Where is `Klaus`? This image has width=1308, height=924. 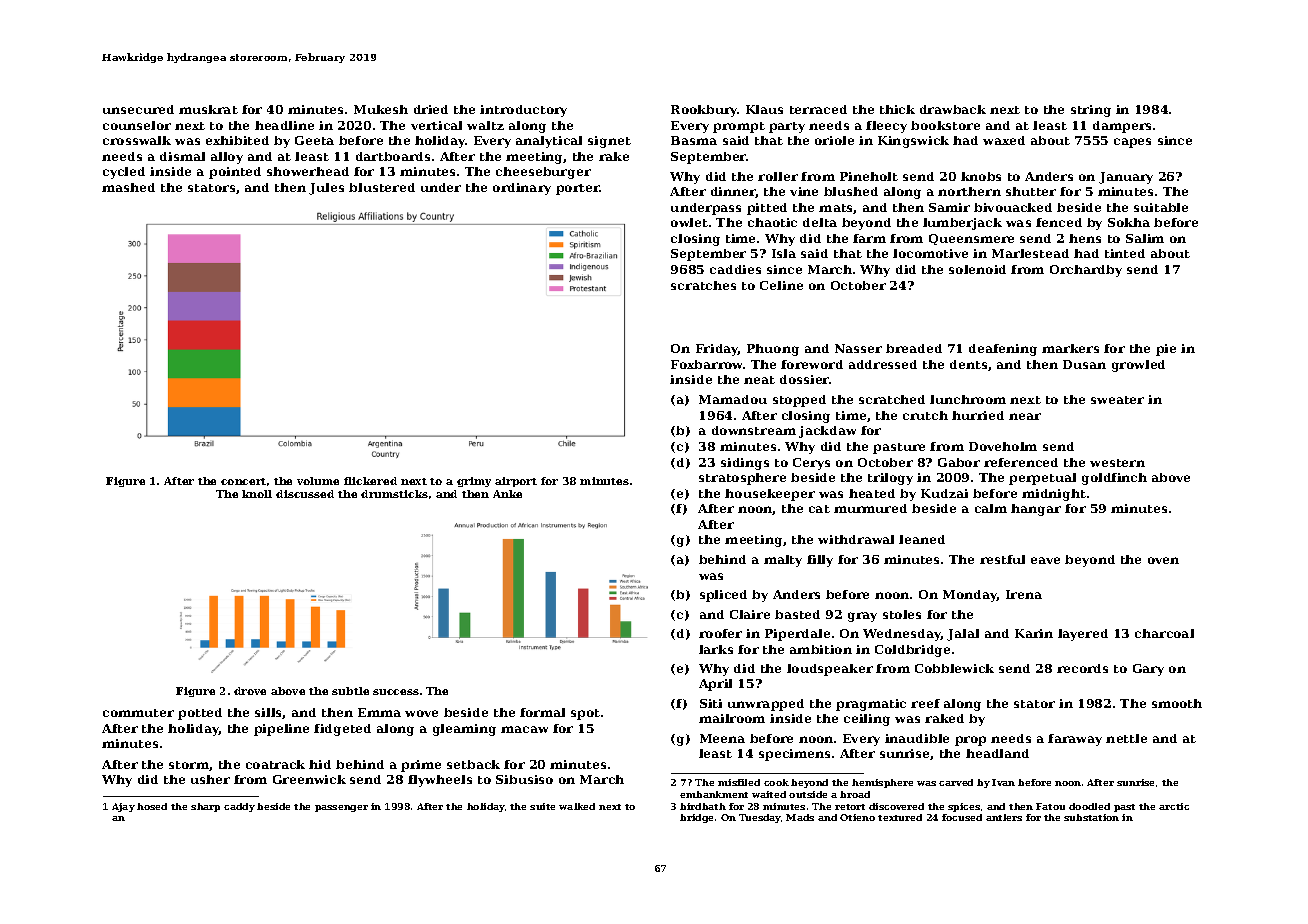
Klaus is located at coordinates (764, 109).
